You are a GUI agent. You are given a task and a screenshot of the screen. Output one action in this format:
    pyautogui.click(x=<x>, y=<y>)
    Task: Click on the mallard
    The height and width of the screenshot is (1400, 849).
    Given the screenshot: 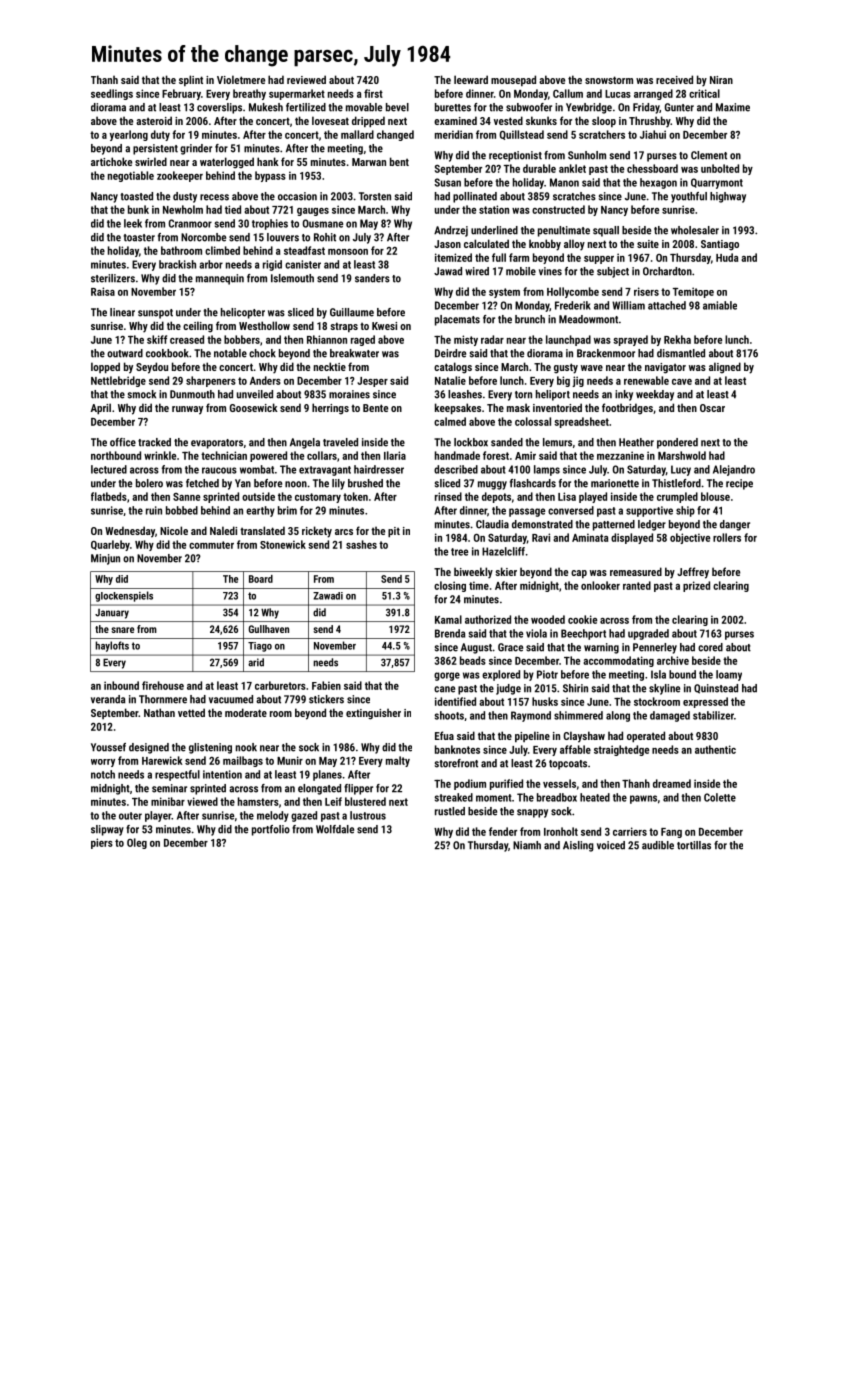 What is the action you would take?
    pyautogui.click(x=357, y=134)
